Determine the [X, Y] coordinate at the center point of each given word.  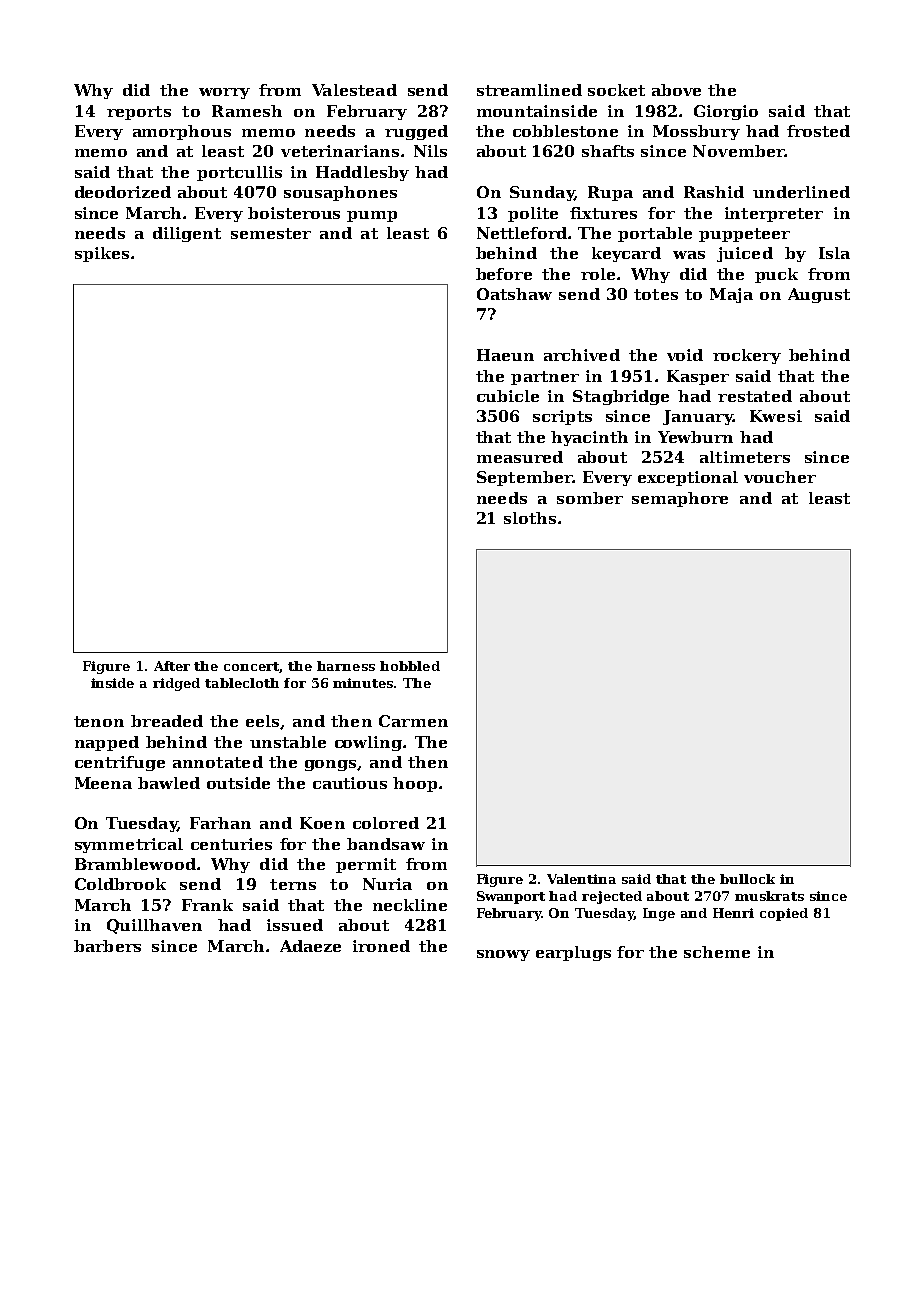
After [172, 666]
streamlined [529, 90]
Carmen [413, 721]
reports [139, 113]
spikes [102, 254]
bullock [747, 879]
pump [372, 216]
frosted [818, 131]
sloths [530, 518]
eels [262, 721]
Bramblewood [135, 864]
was [689, 255]
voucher [780, 477]
